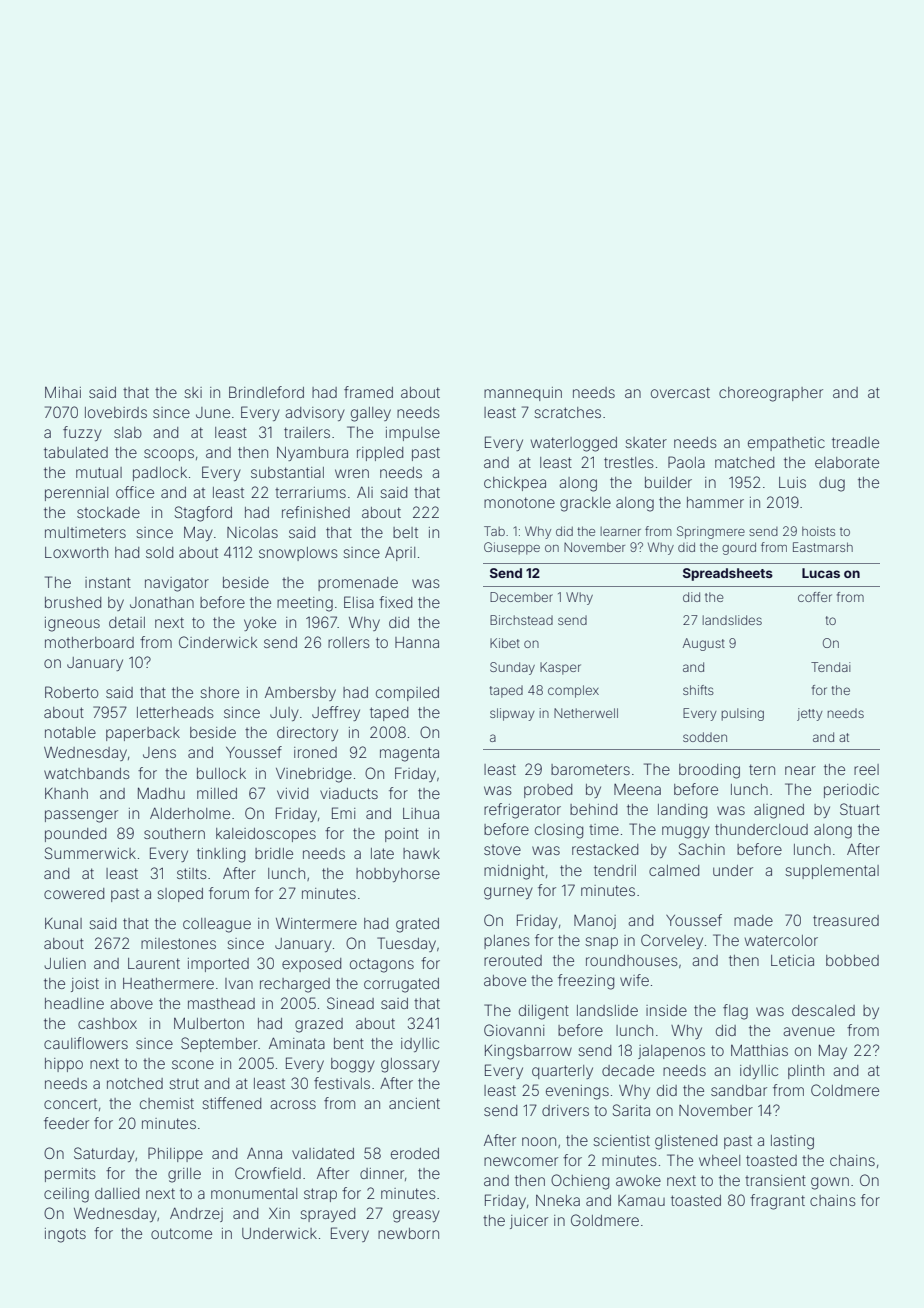 Image resolution: width=924 pixels, height=1308 pixels. Describe the element at coordinates (421, 853) in the page. I see `hawk` at that location.
